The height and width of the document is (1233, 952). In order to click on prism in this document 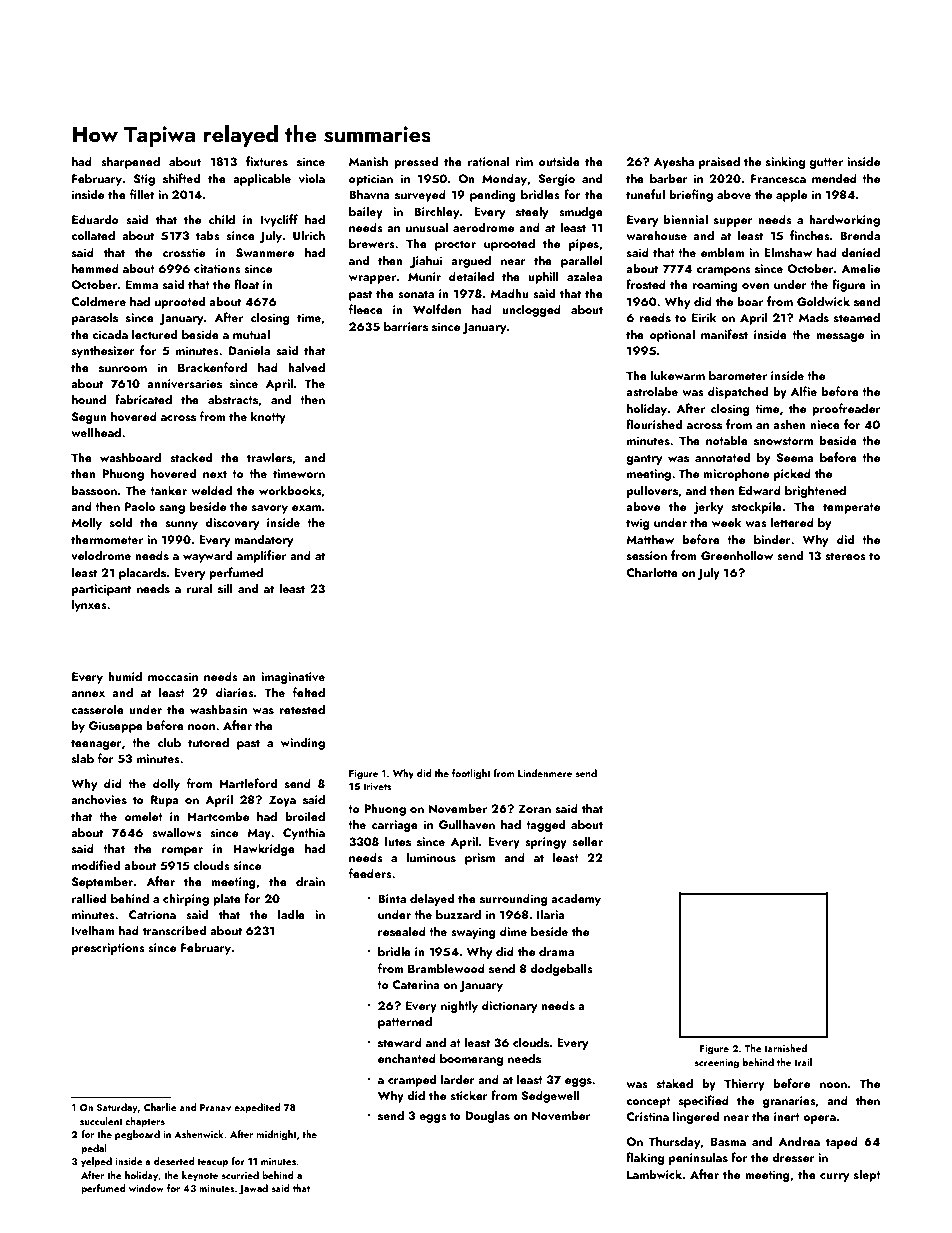, I will do `click(480, 859)`.
